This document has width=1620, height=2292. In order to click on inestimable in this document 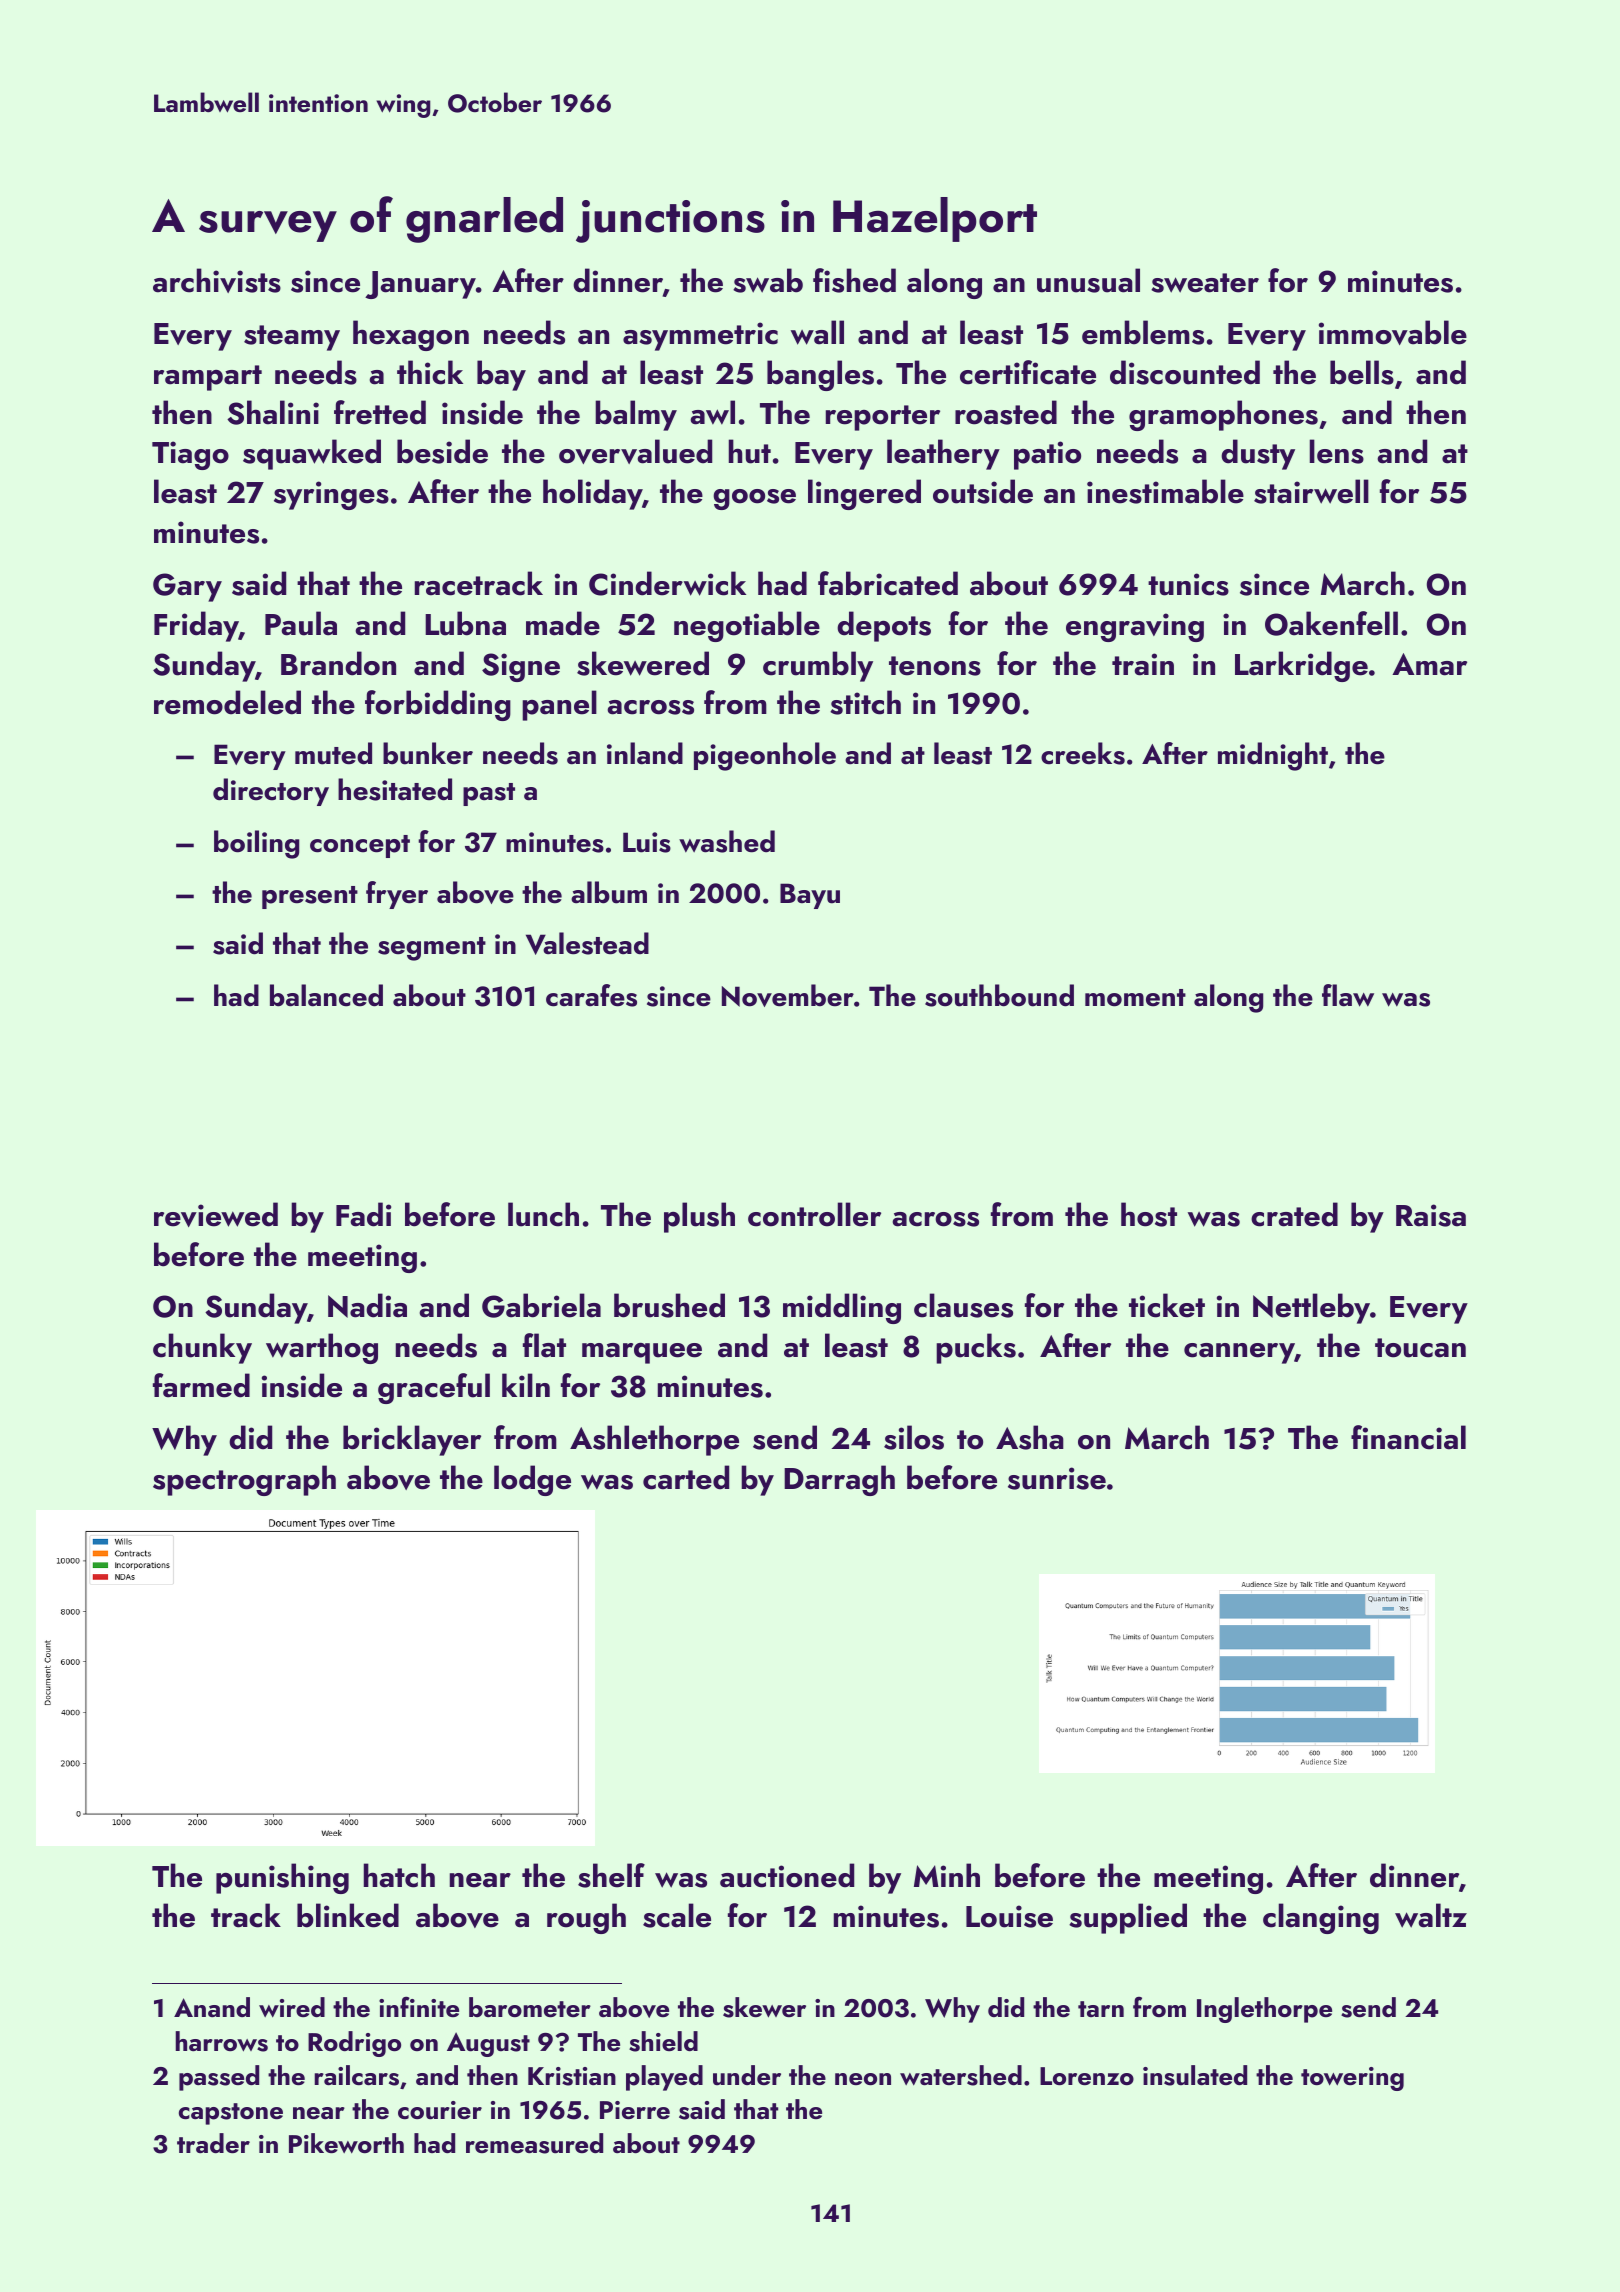, I will do `click(1165, 491)`.
